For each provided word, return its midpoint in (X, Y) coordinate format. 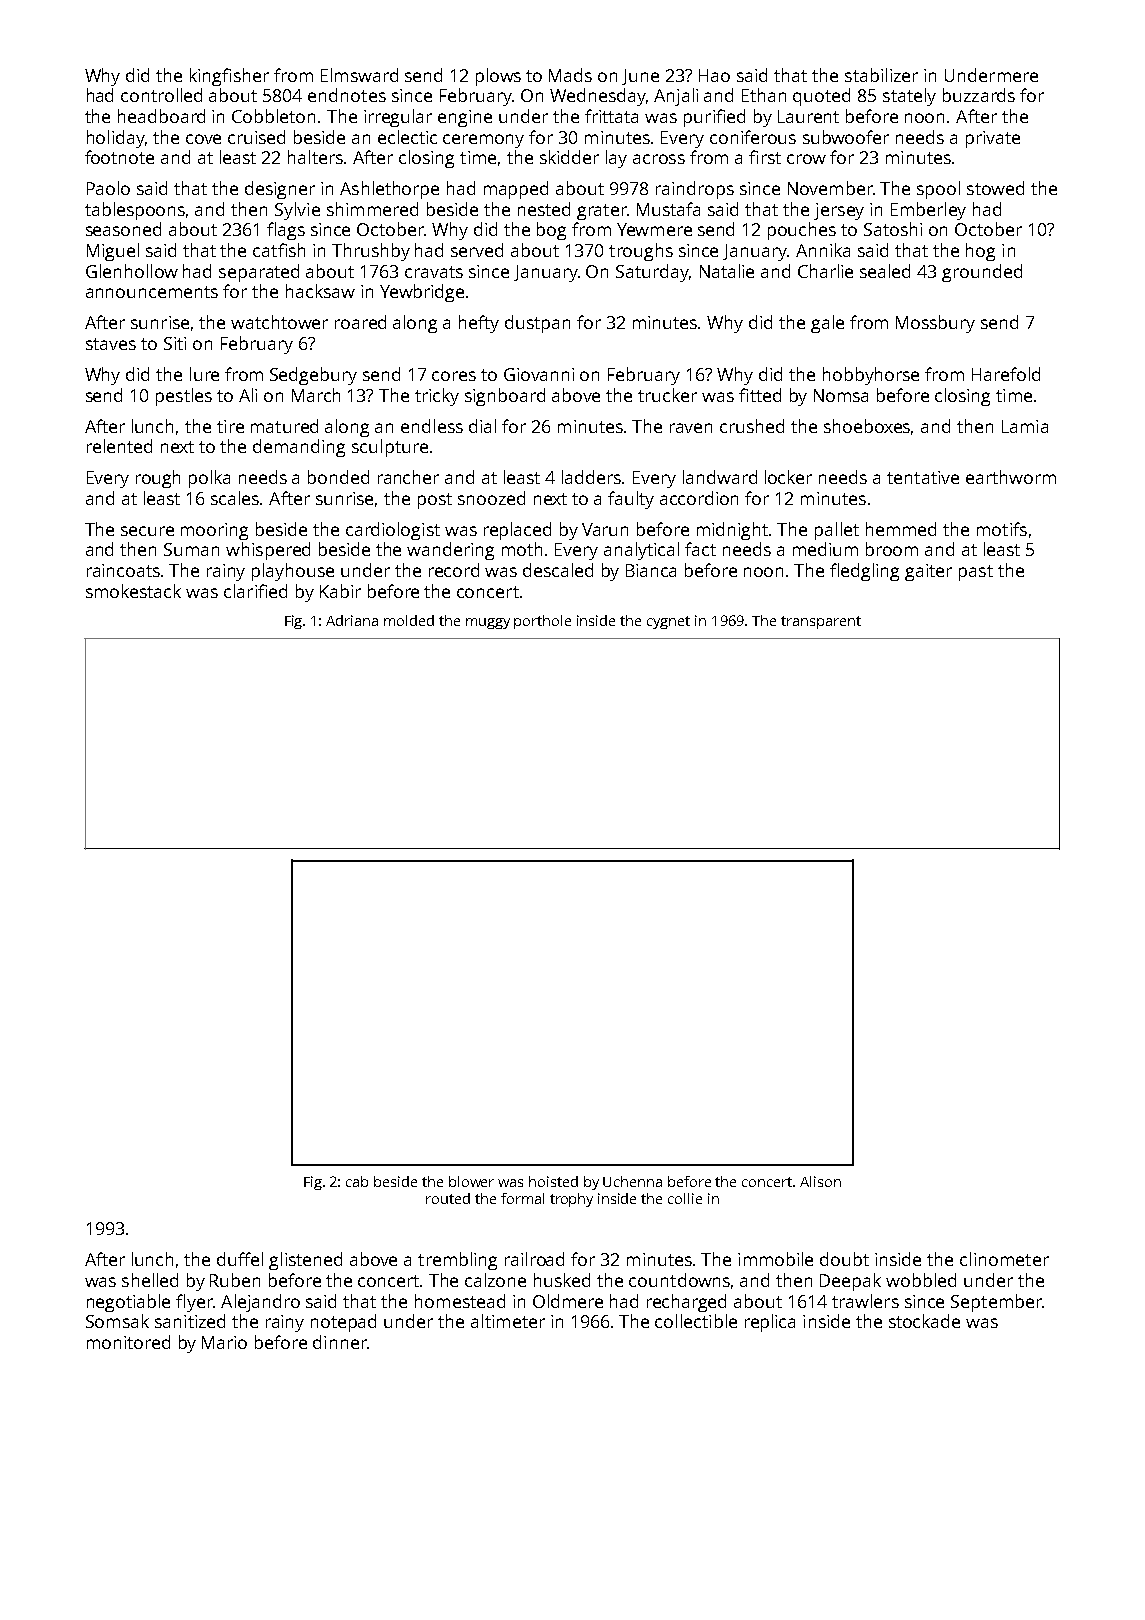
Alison (820, 1181)
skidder (569, 157)
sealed (885, 271)
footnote (119, 157)
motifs (1002, 529)
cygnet (668, 622)
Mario (224, 1342)
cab (357, 1181)
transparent (821, 622)
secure (147, 531)
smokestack (133, 591)
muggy (488, 623)
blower (471, 1181)
